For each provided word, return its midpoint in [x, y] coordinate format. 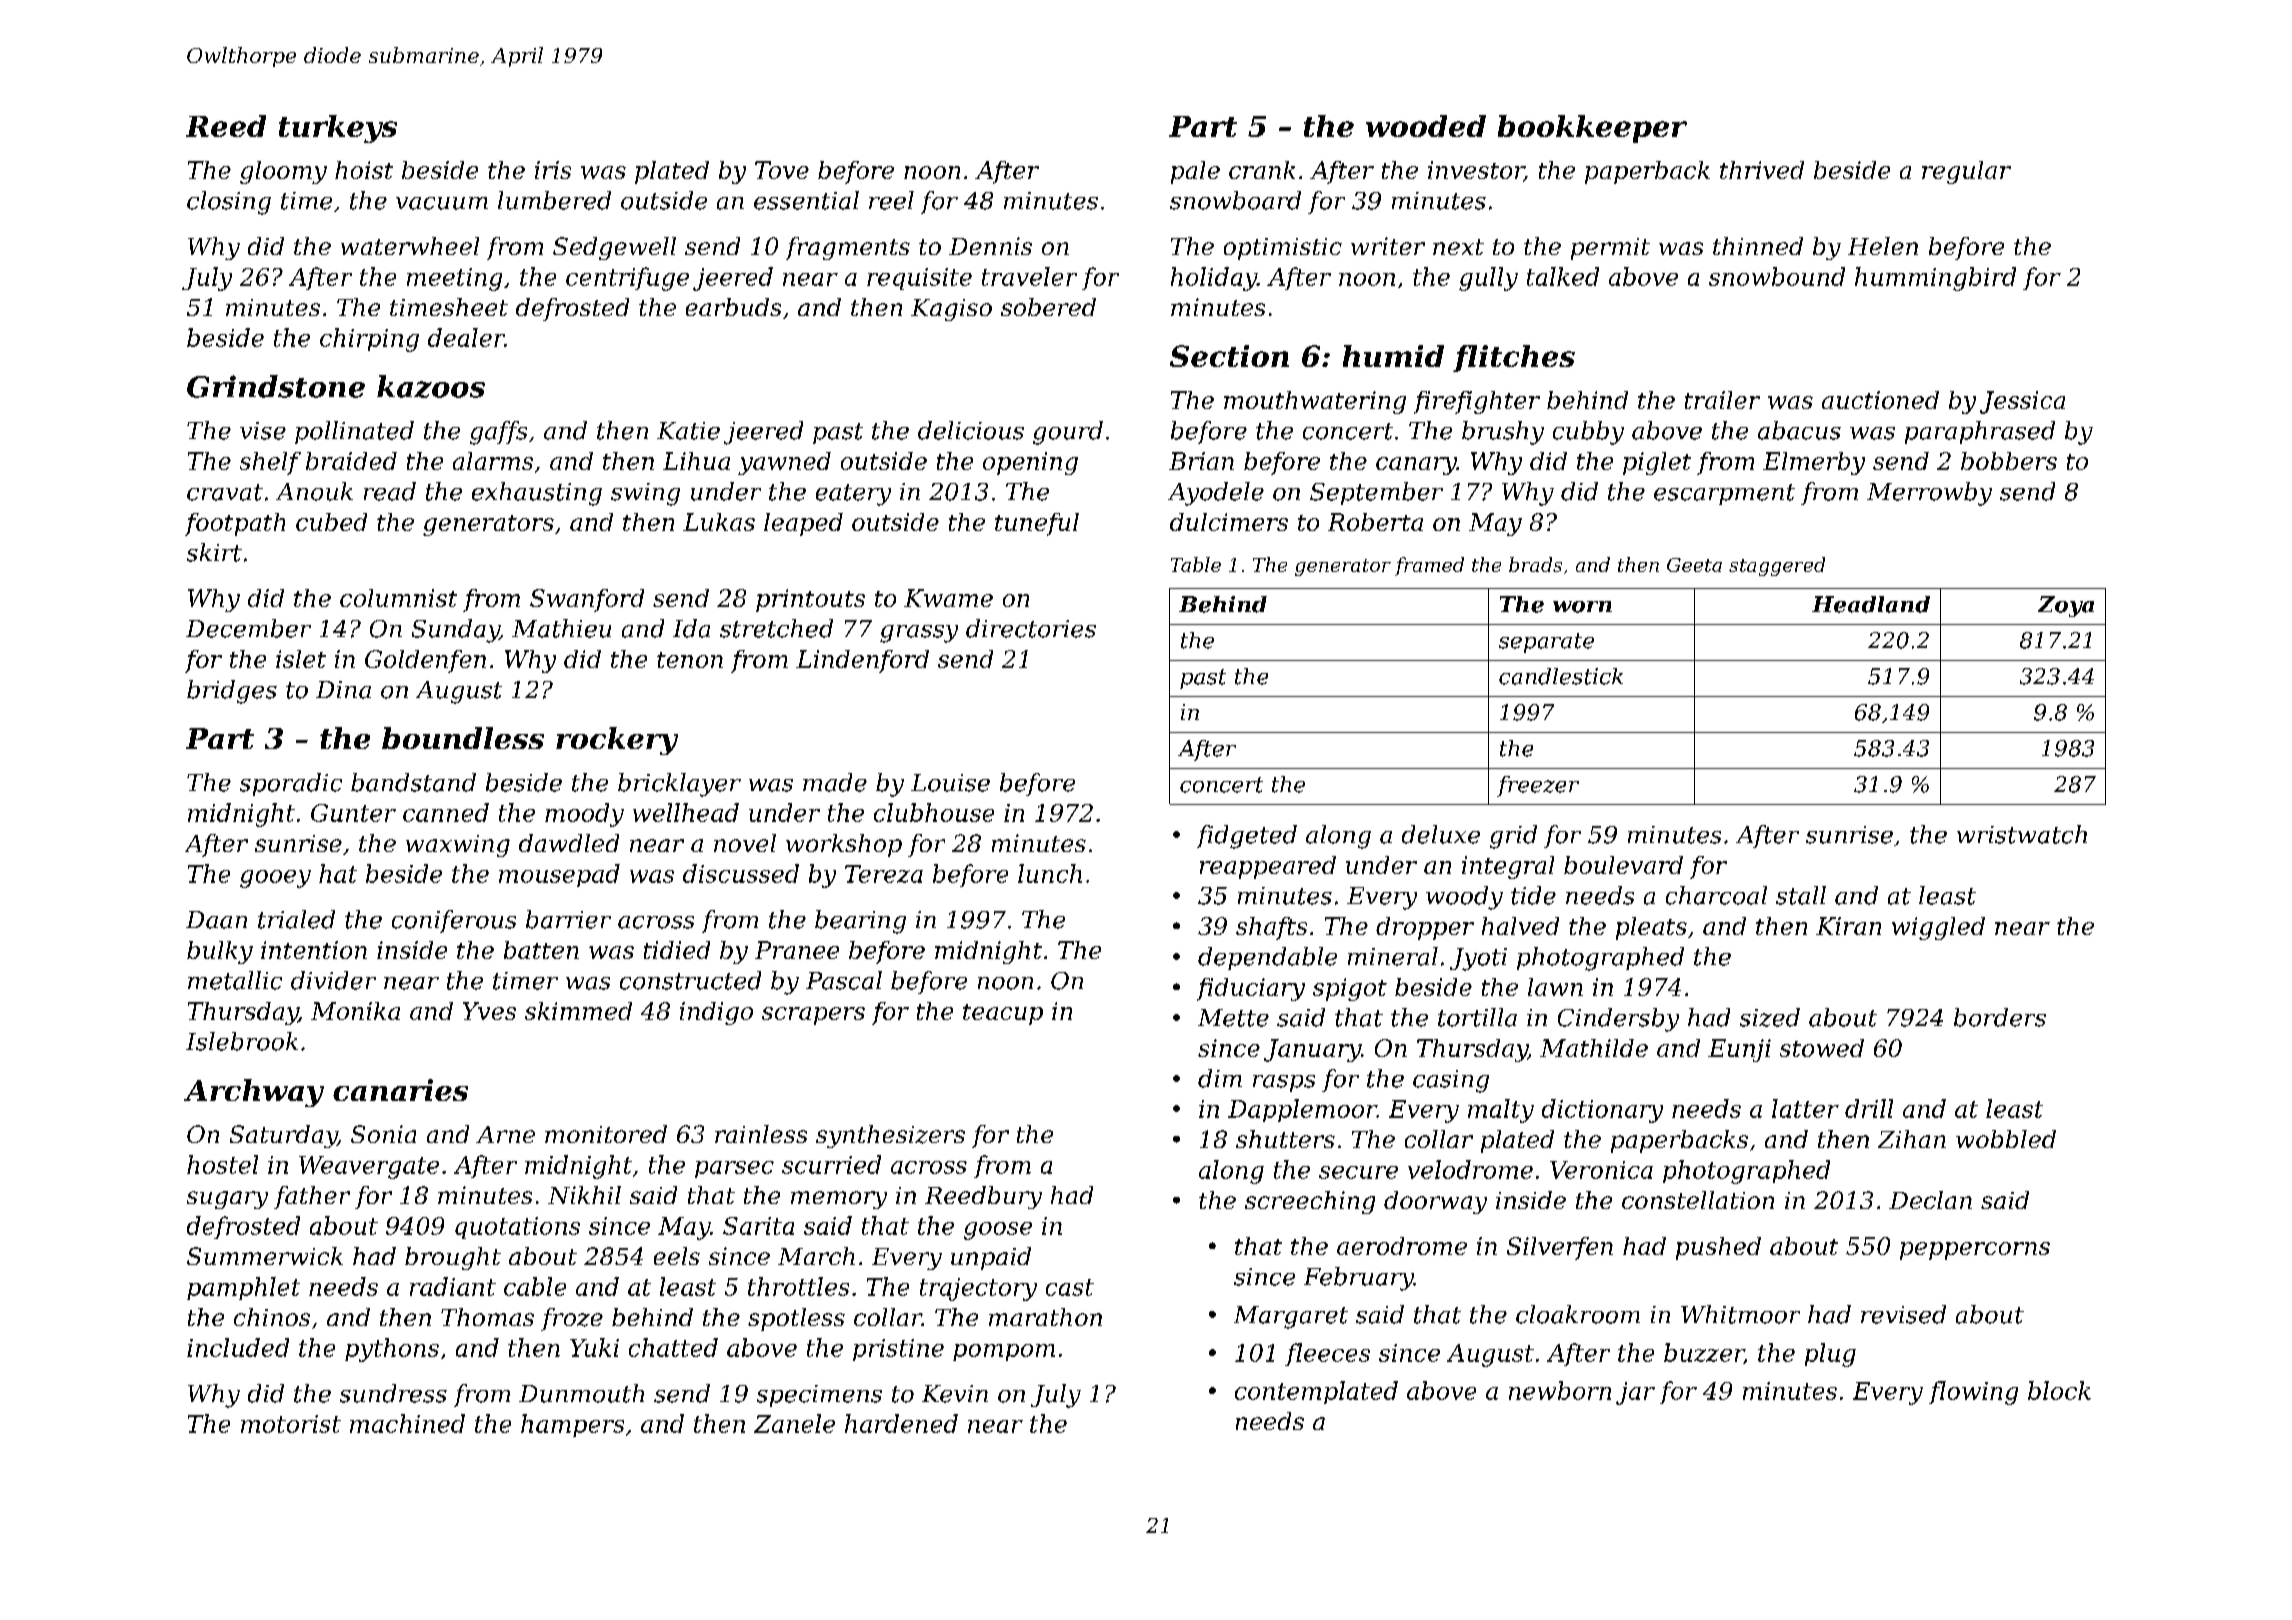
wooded [1426, 126]
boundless [463, 738]
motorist [291, 1424]
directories [1031, 628]
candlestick [1561, 676]
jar [1635, 1393]
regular [1966, 172]
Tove [782, 170]
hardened [901, 1423]
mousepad [559, 875]
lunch [1050, 873]
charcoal [1716, 895]
